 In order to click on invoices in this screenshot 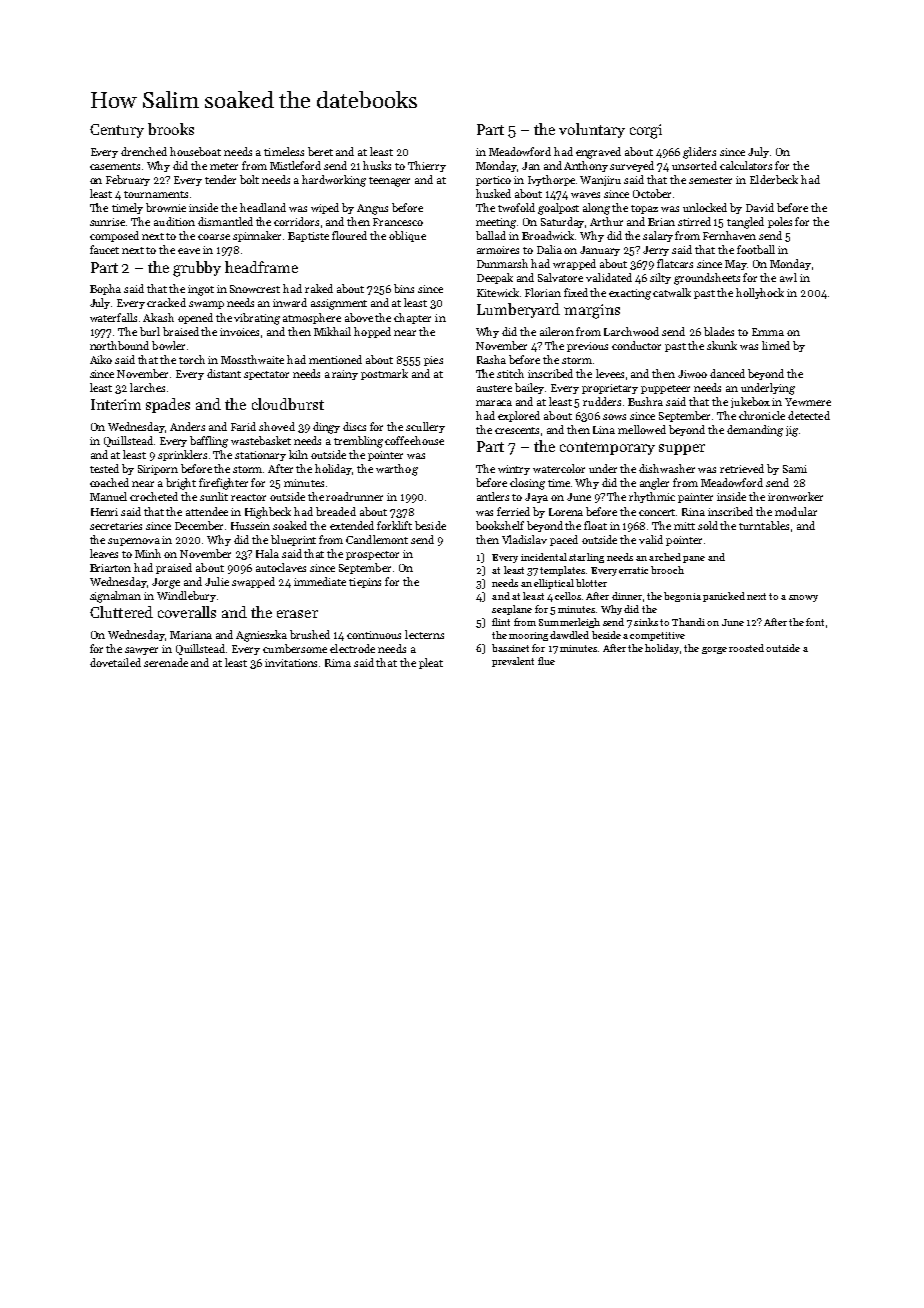, I will do `click(239, 332)`.
